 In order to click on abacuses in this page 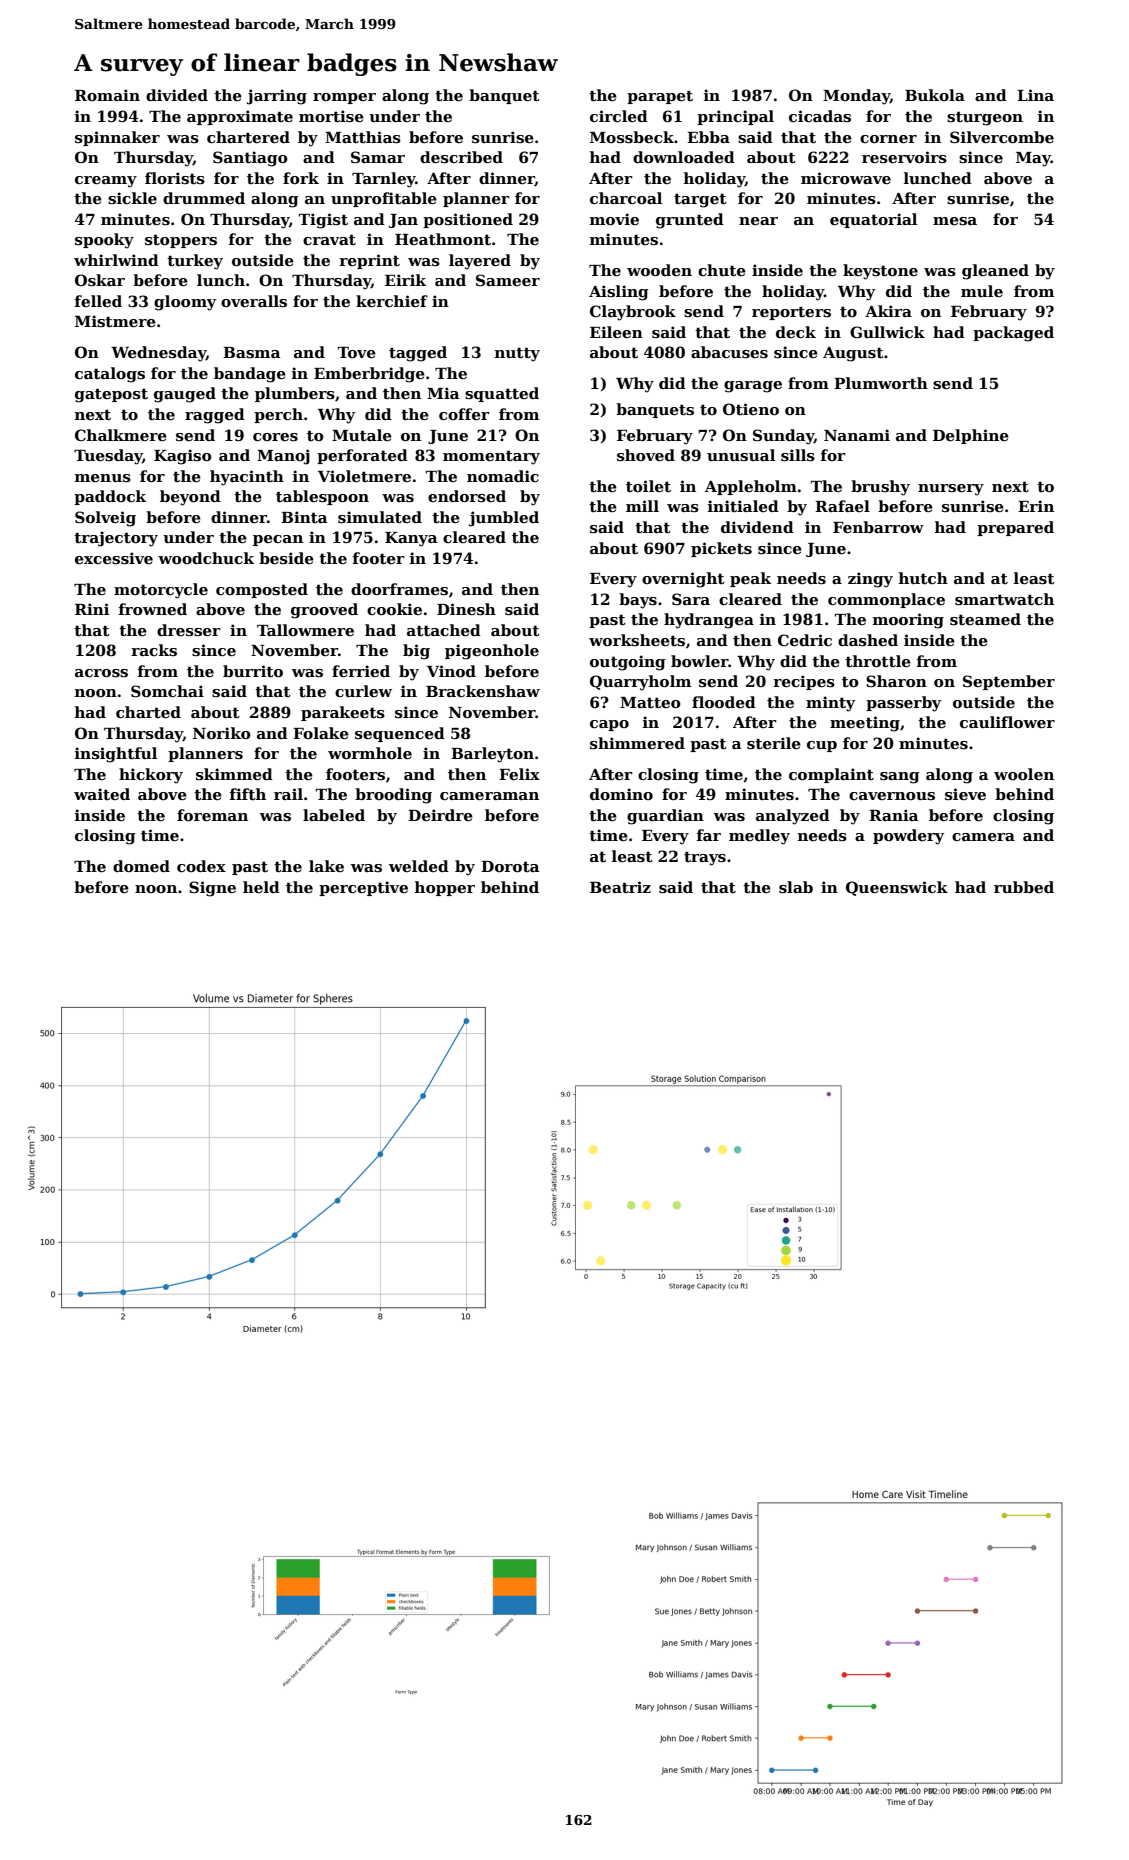, I will do `click(729, 352)`.
